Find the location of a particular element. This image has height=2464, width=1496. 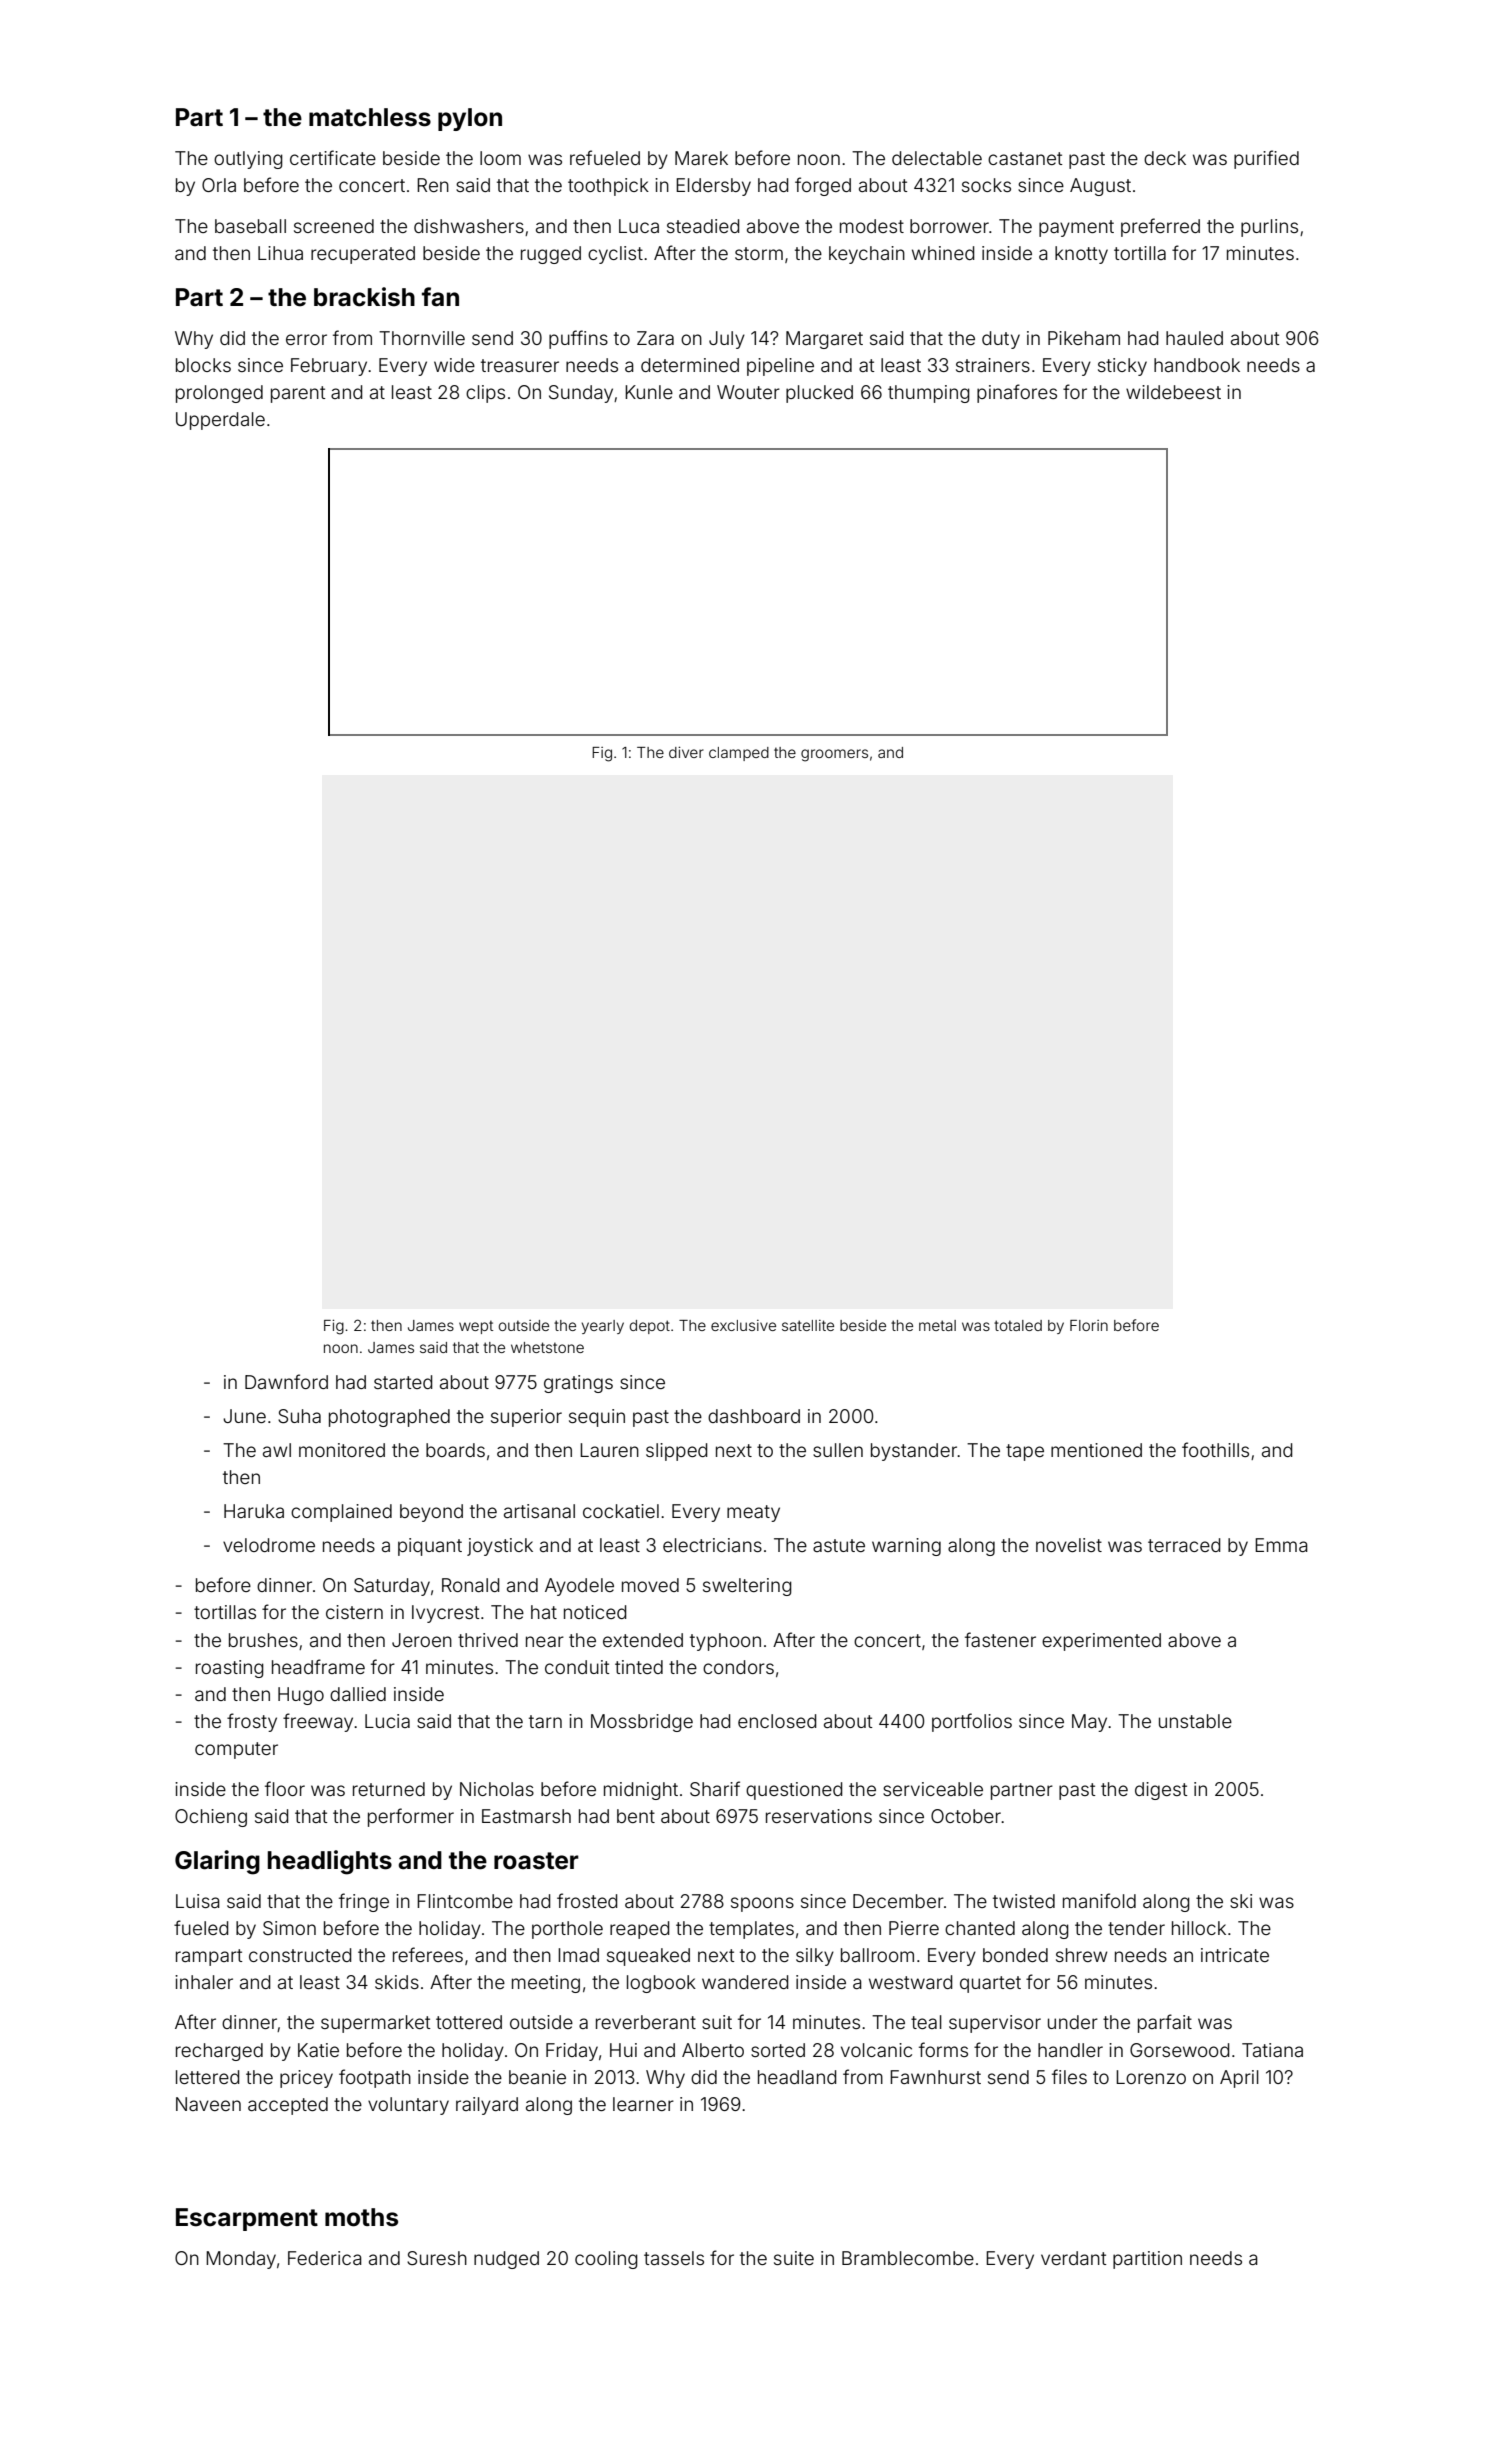

velodrome is located at coordinates (269, 1545).
